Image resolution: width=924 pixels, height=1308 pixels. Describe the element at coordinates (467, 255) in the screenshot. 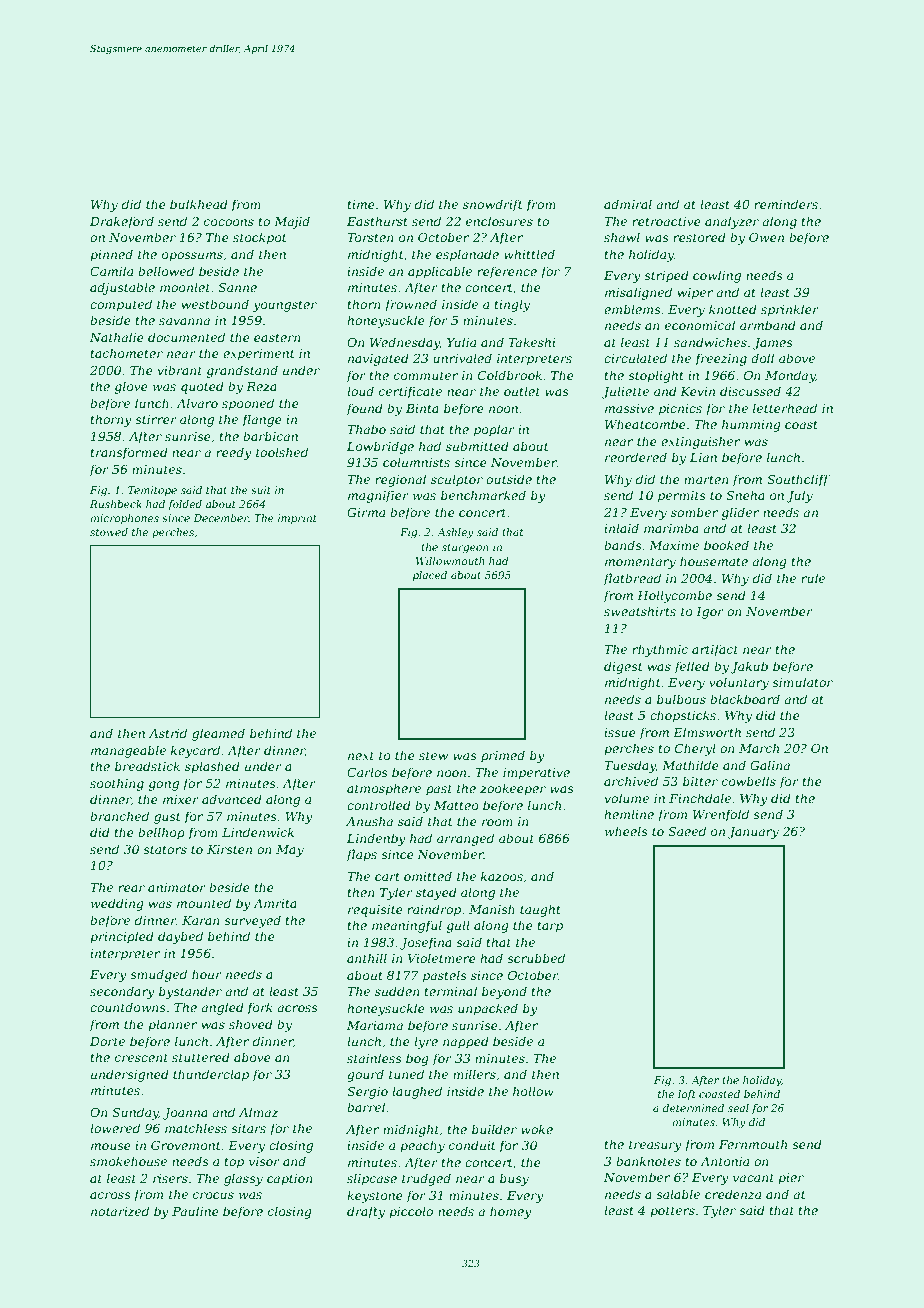

I see `esplanade` at that location.
